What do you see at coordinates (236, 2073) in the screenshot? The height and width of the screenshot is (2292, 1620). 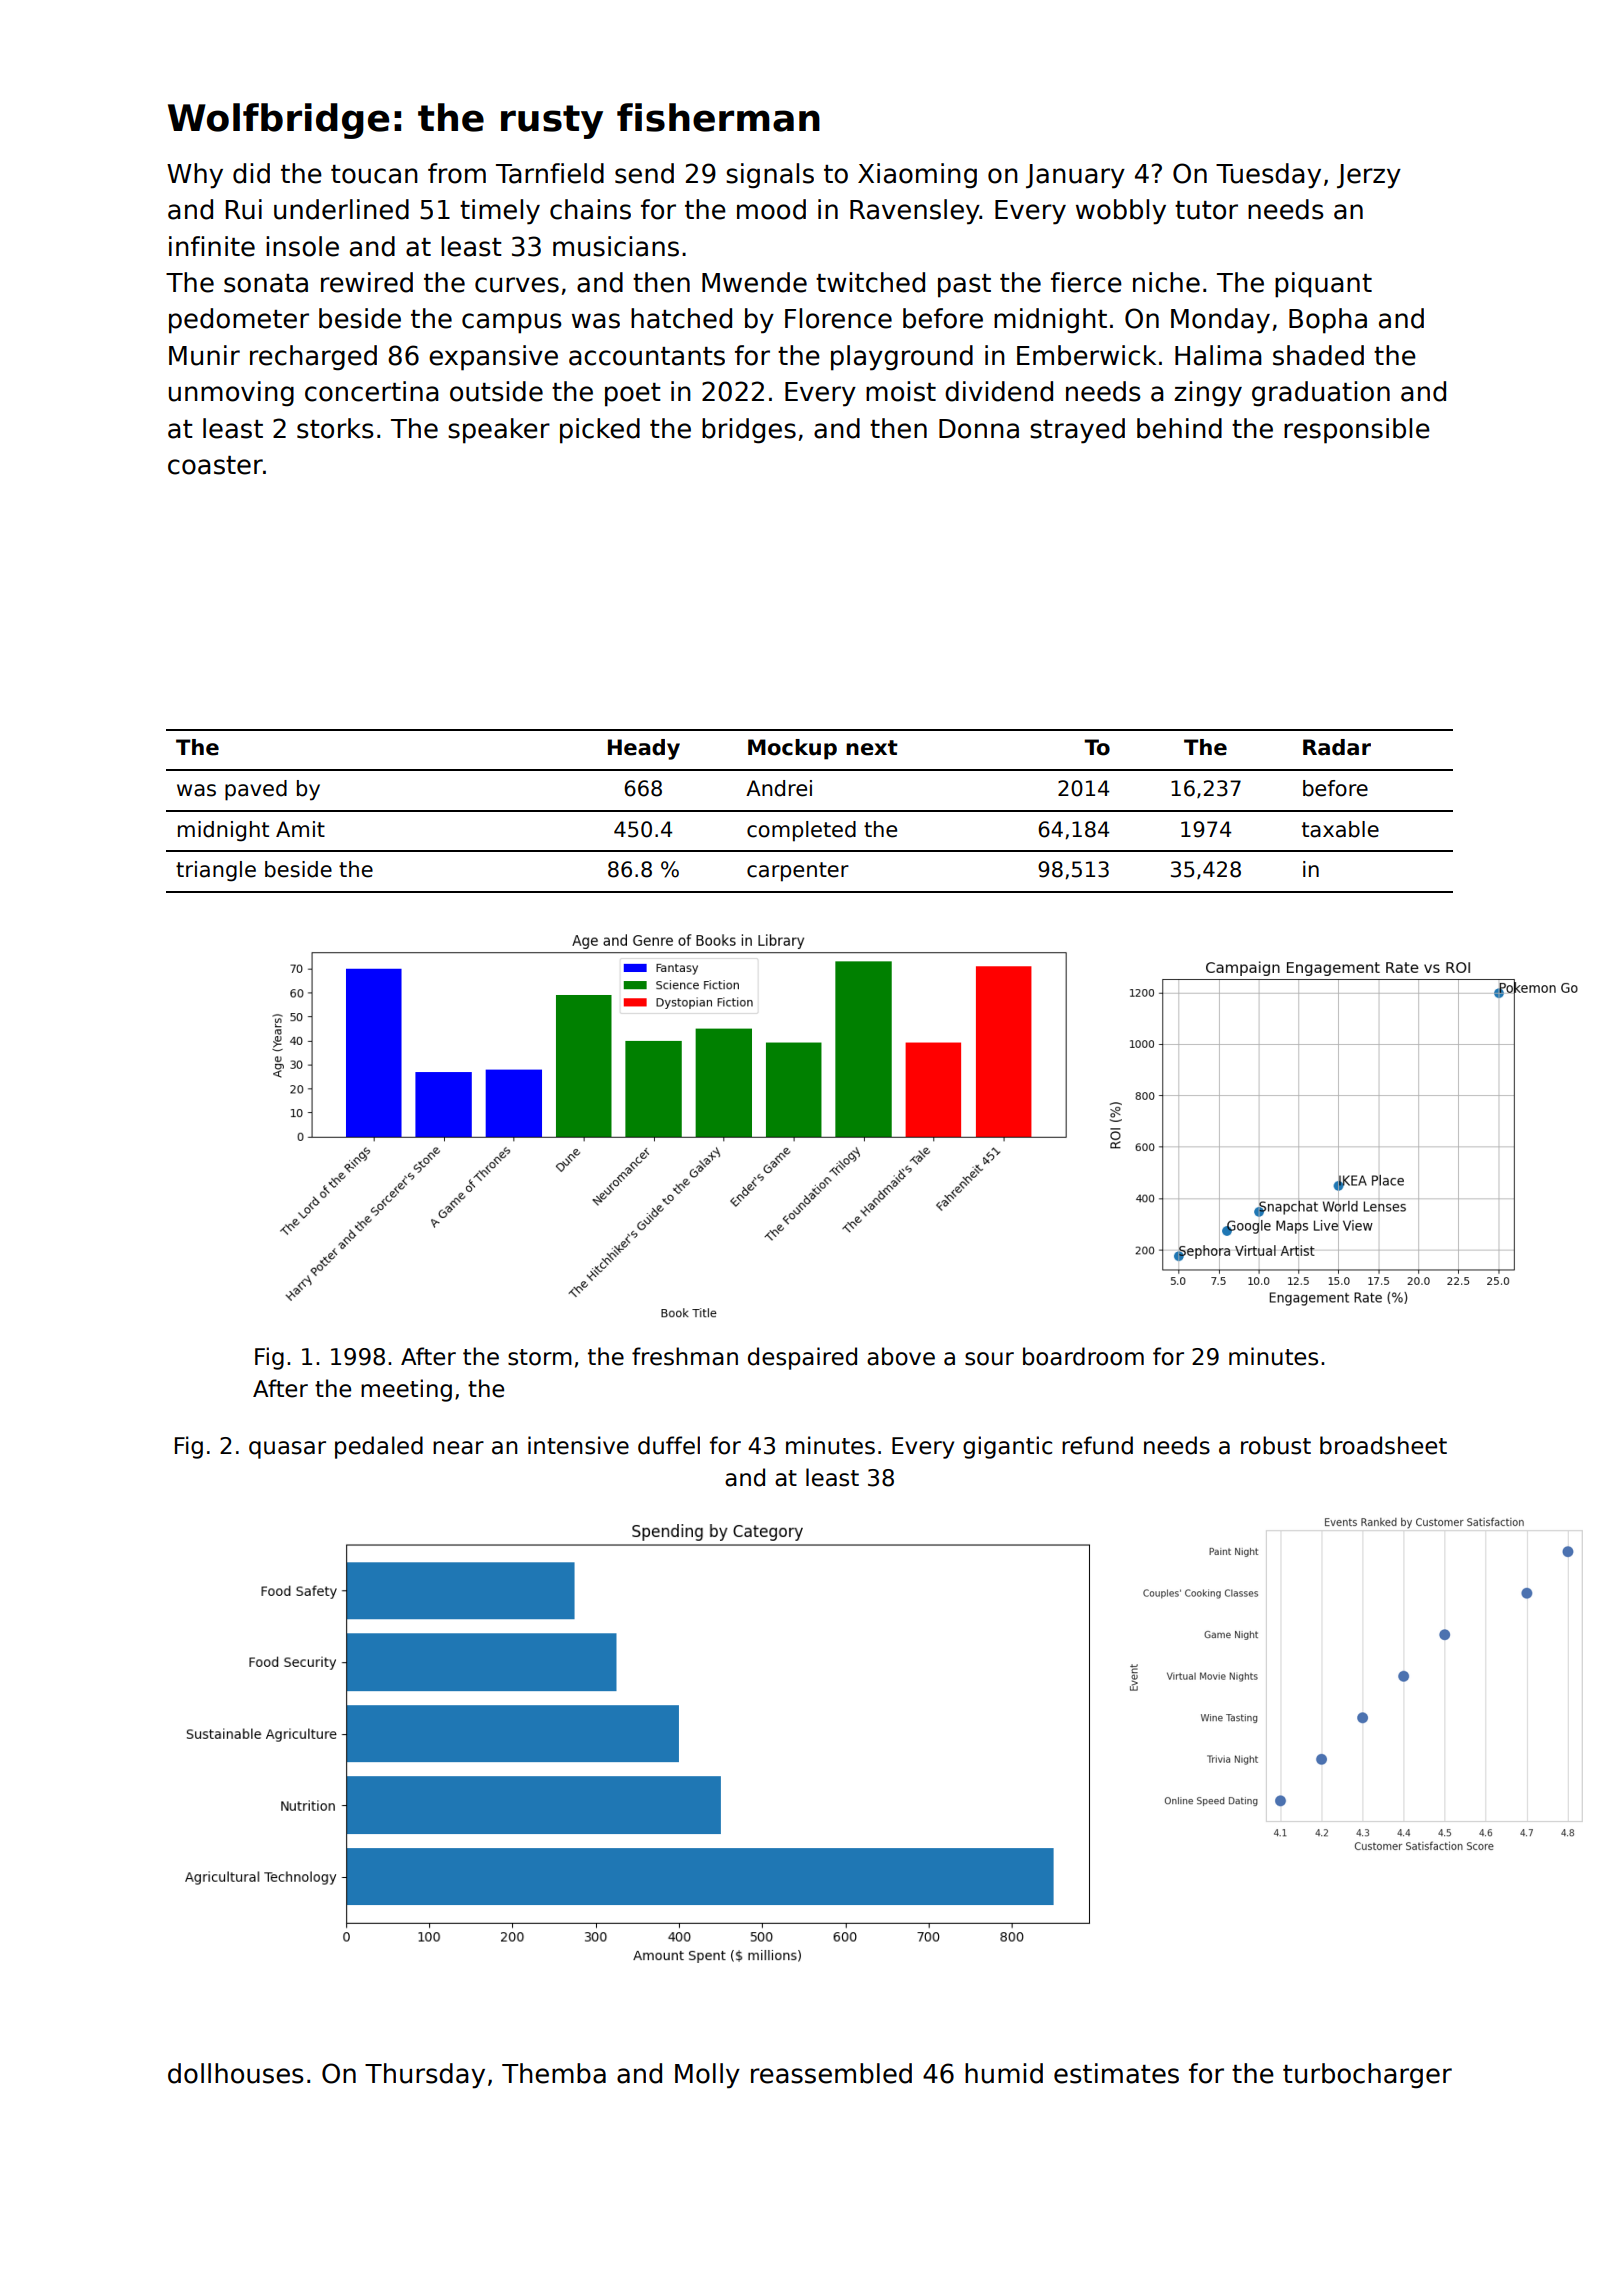 I see `dollhouses` at bounding box center [236, 2073].
